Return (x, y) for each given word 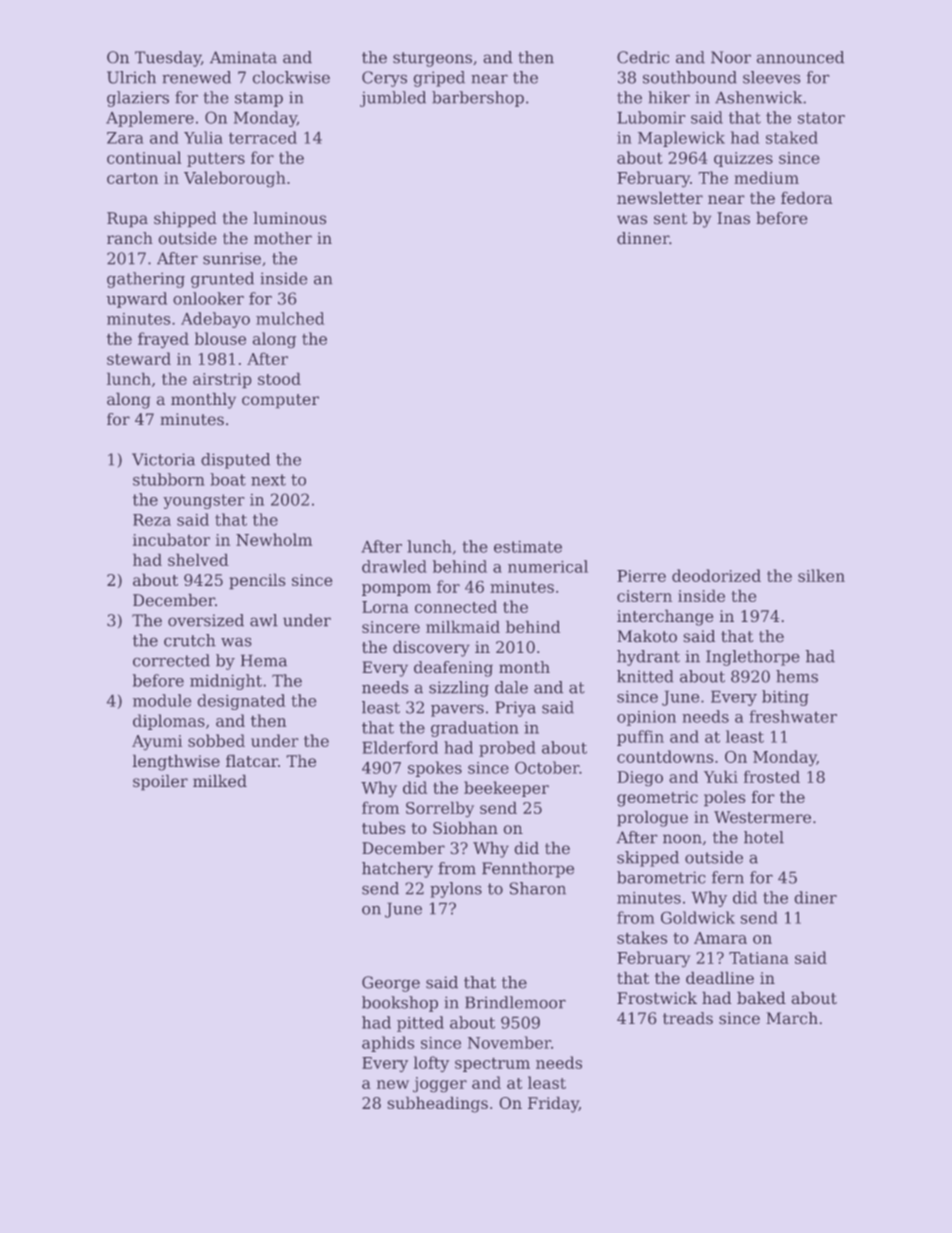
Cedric (643, 57)
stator (821, 118)
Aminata (243, 57)
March (792, 1018)
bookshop (400, 1004)
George (391, 984)
